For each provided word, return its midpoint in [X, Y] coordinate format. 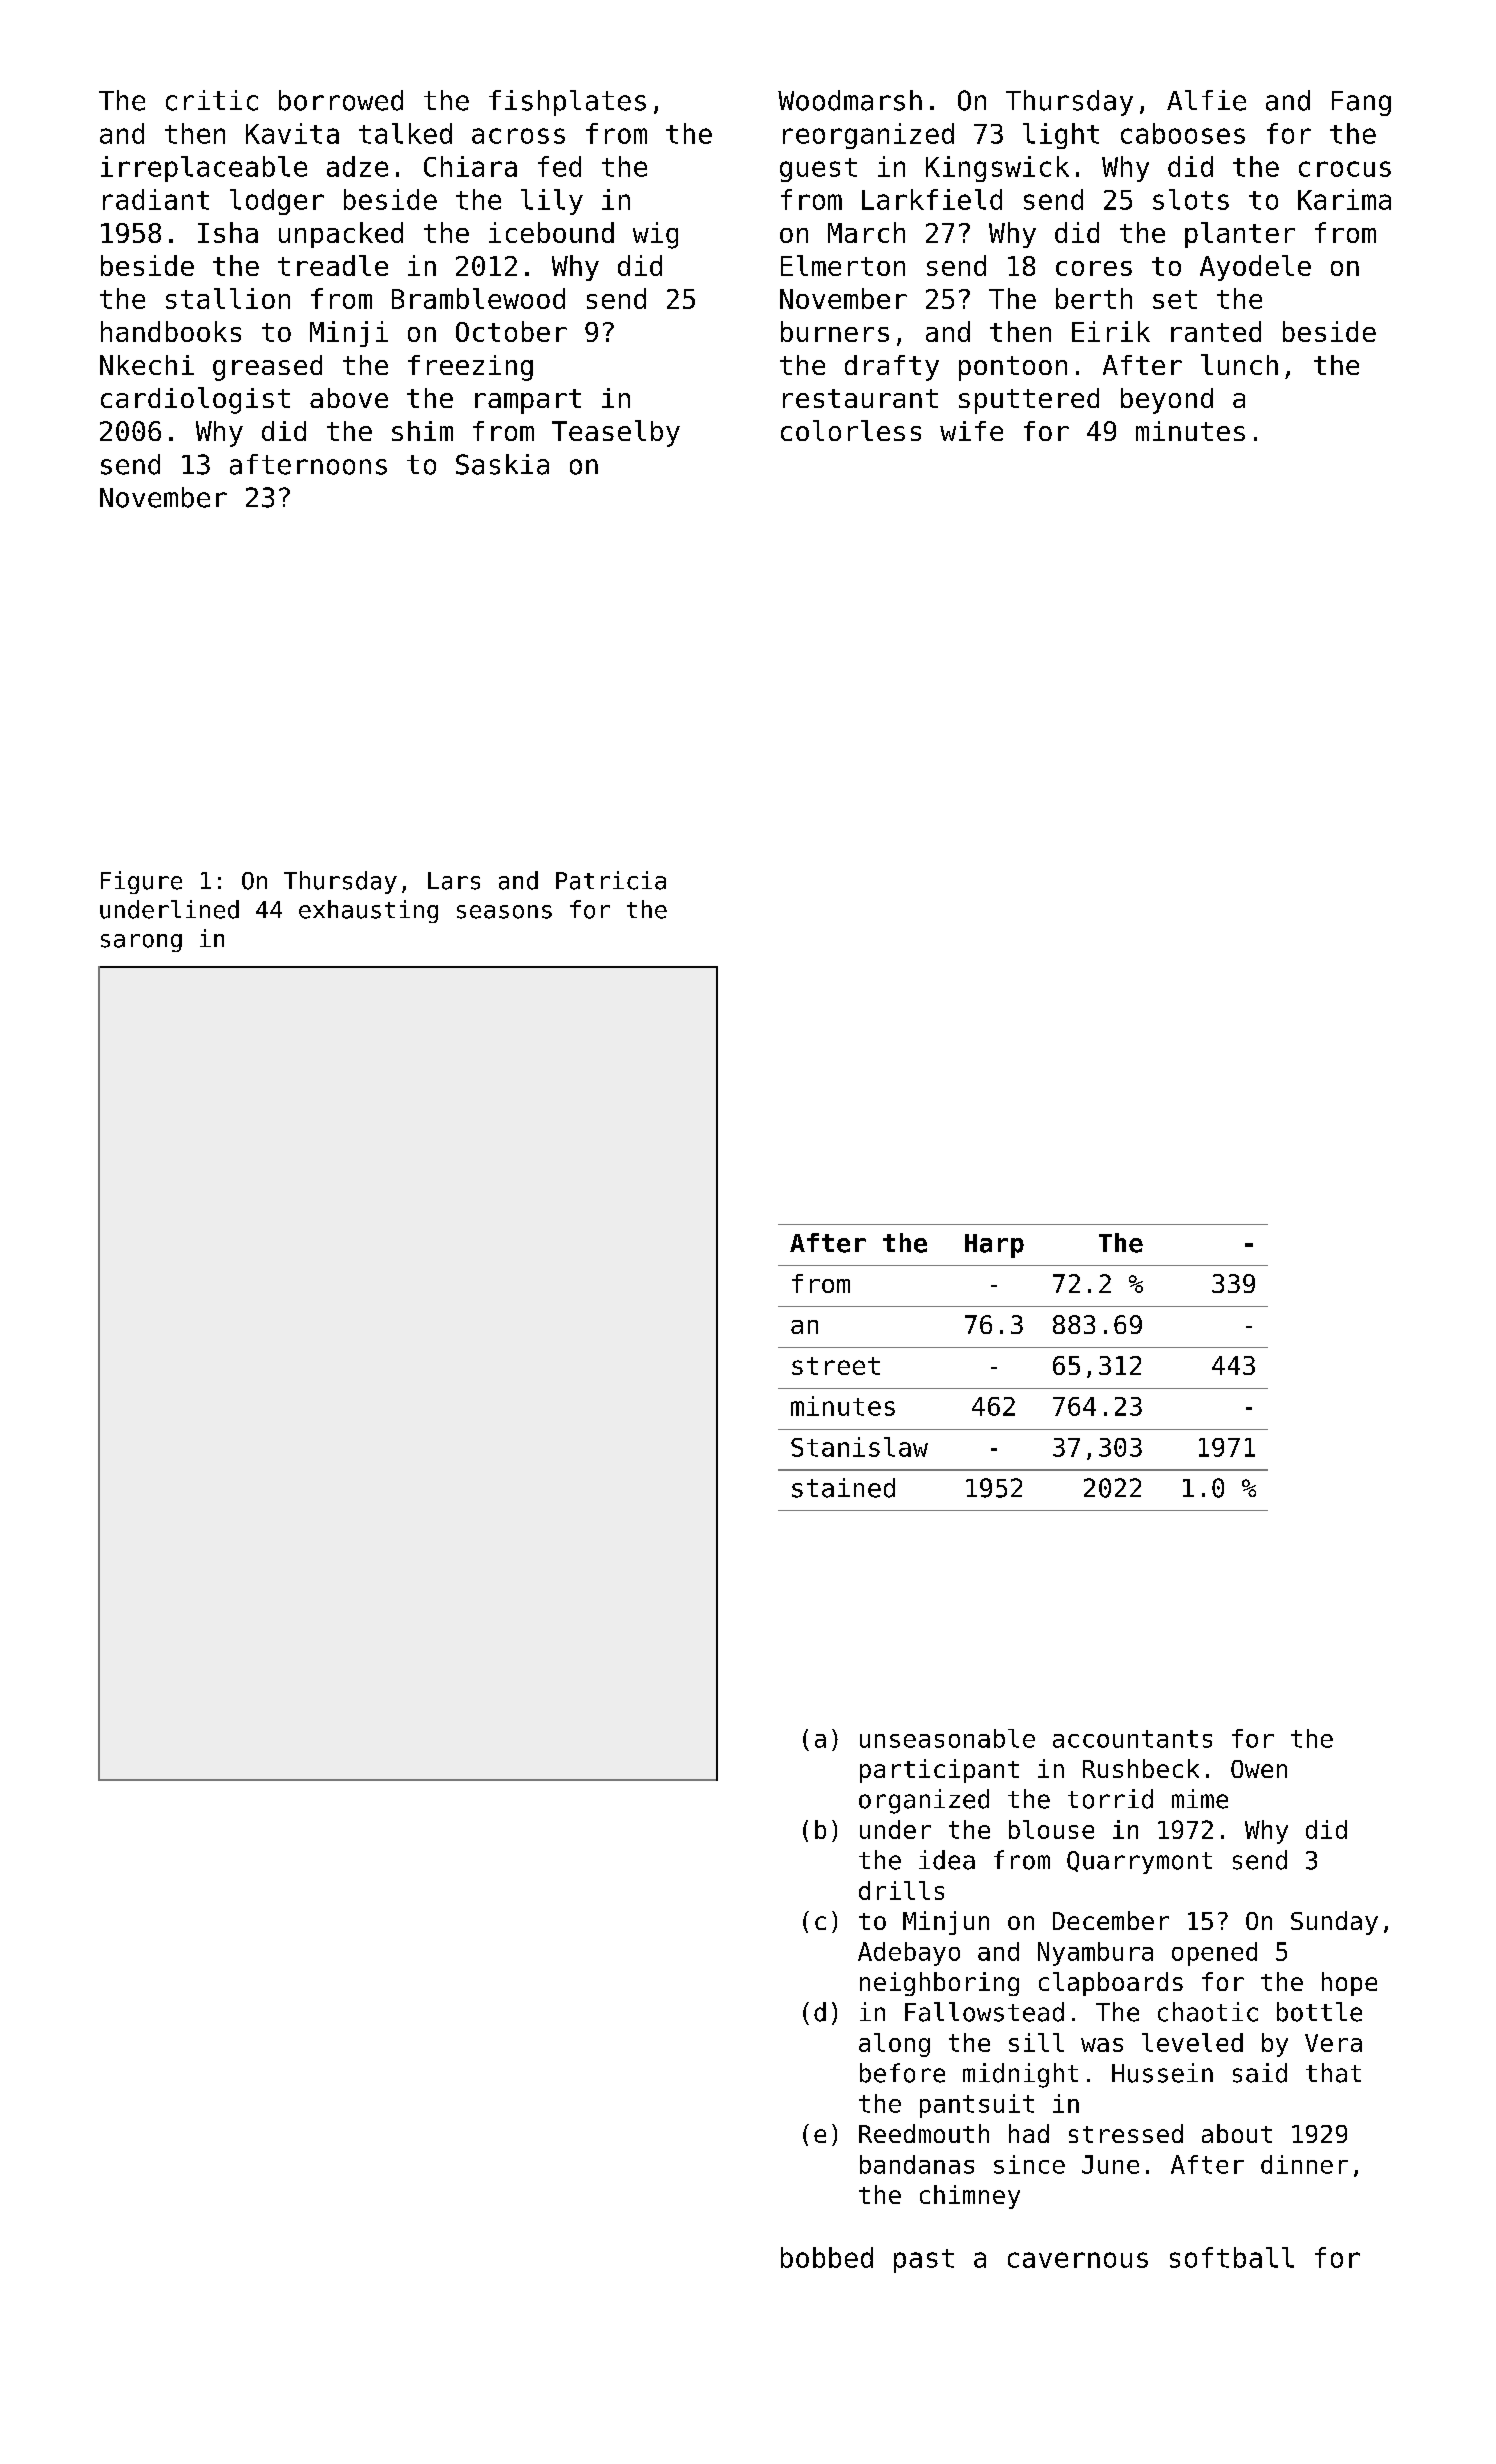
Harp [994, 1246]
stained [843, 1488]
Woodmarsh [850, 100]
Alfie [1206, 100]
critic [212, 100]
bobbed [827, 2257]
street [836, 1366]
